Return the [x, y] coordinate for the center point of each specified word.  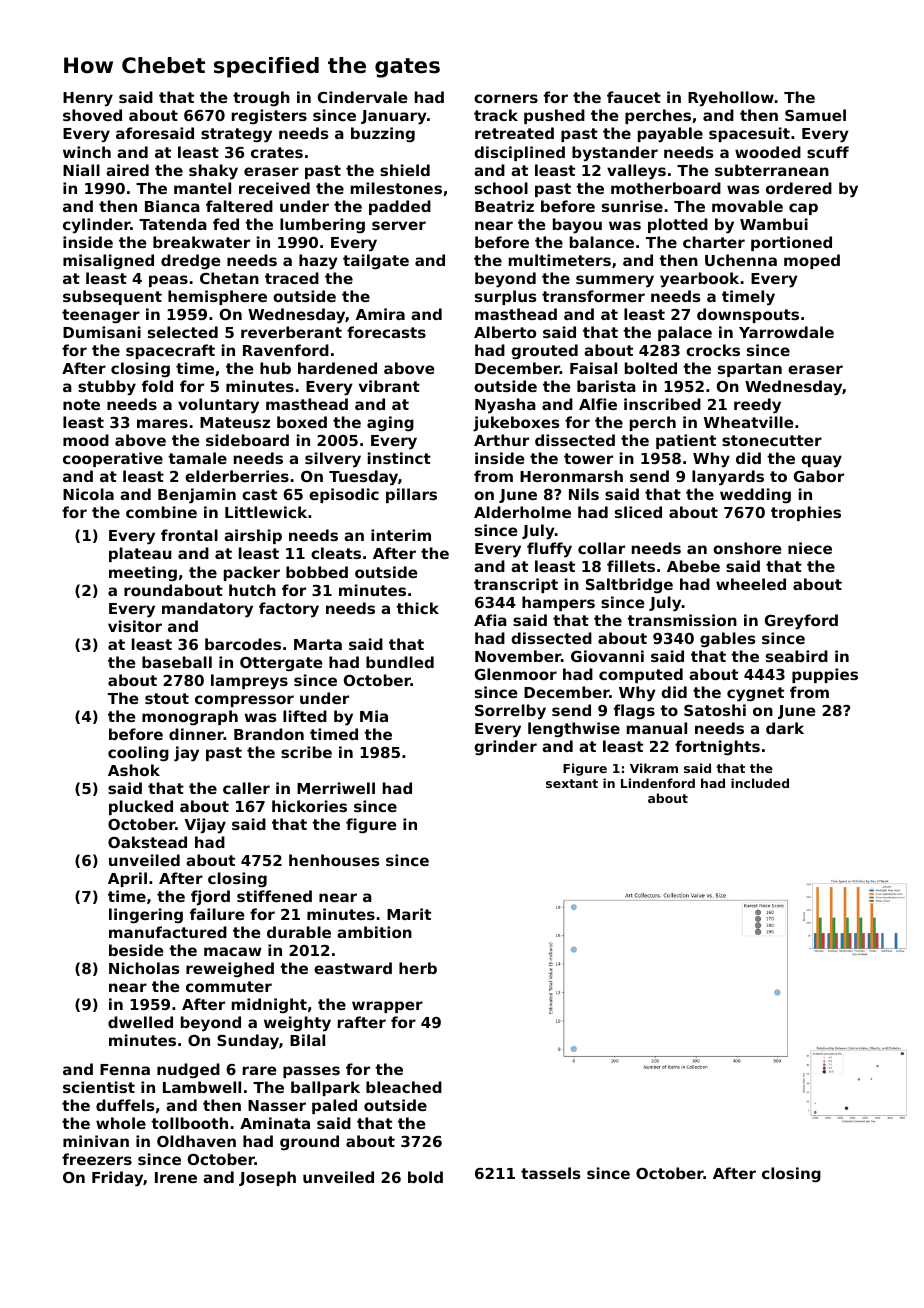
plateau [140, 554]
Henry [88, 99]
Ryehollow [731, 99]
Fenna [125, 1069]
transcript [516, 585]
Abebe [693, 566]
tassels [551, 1173]
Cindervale [363, 97]
